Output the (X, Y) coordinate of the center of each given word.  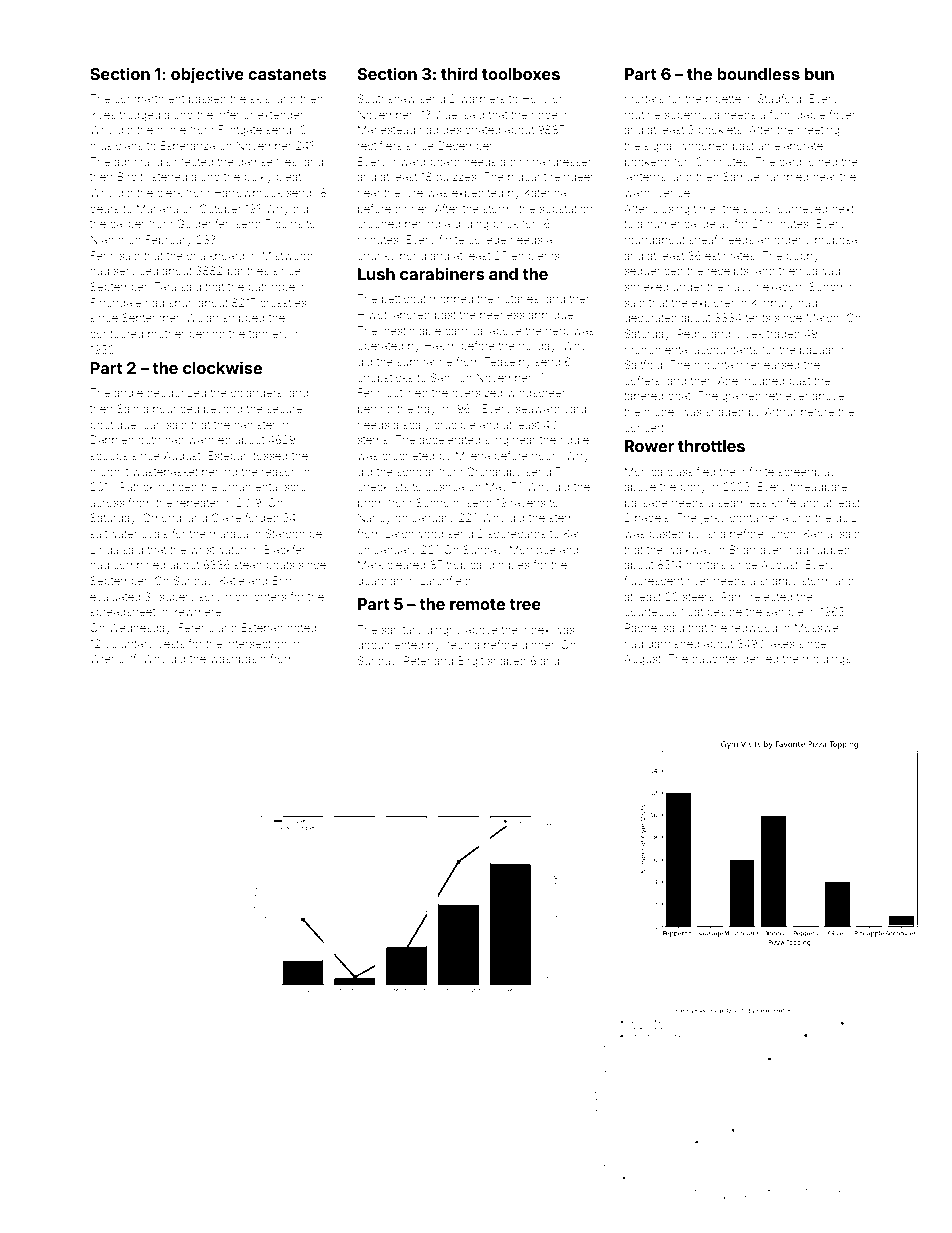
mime (171, 129)
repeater (198, 504)
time (704, 209)
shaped (507, 662)
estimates (730, 256)
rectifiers (380, 145)
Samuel (742, 176)
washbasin (238, 658)
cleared (406, 565)
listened (167, 176)
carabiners (442, 273)
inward (408, 161)
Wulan (202, 317)
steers (698, 597)
